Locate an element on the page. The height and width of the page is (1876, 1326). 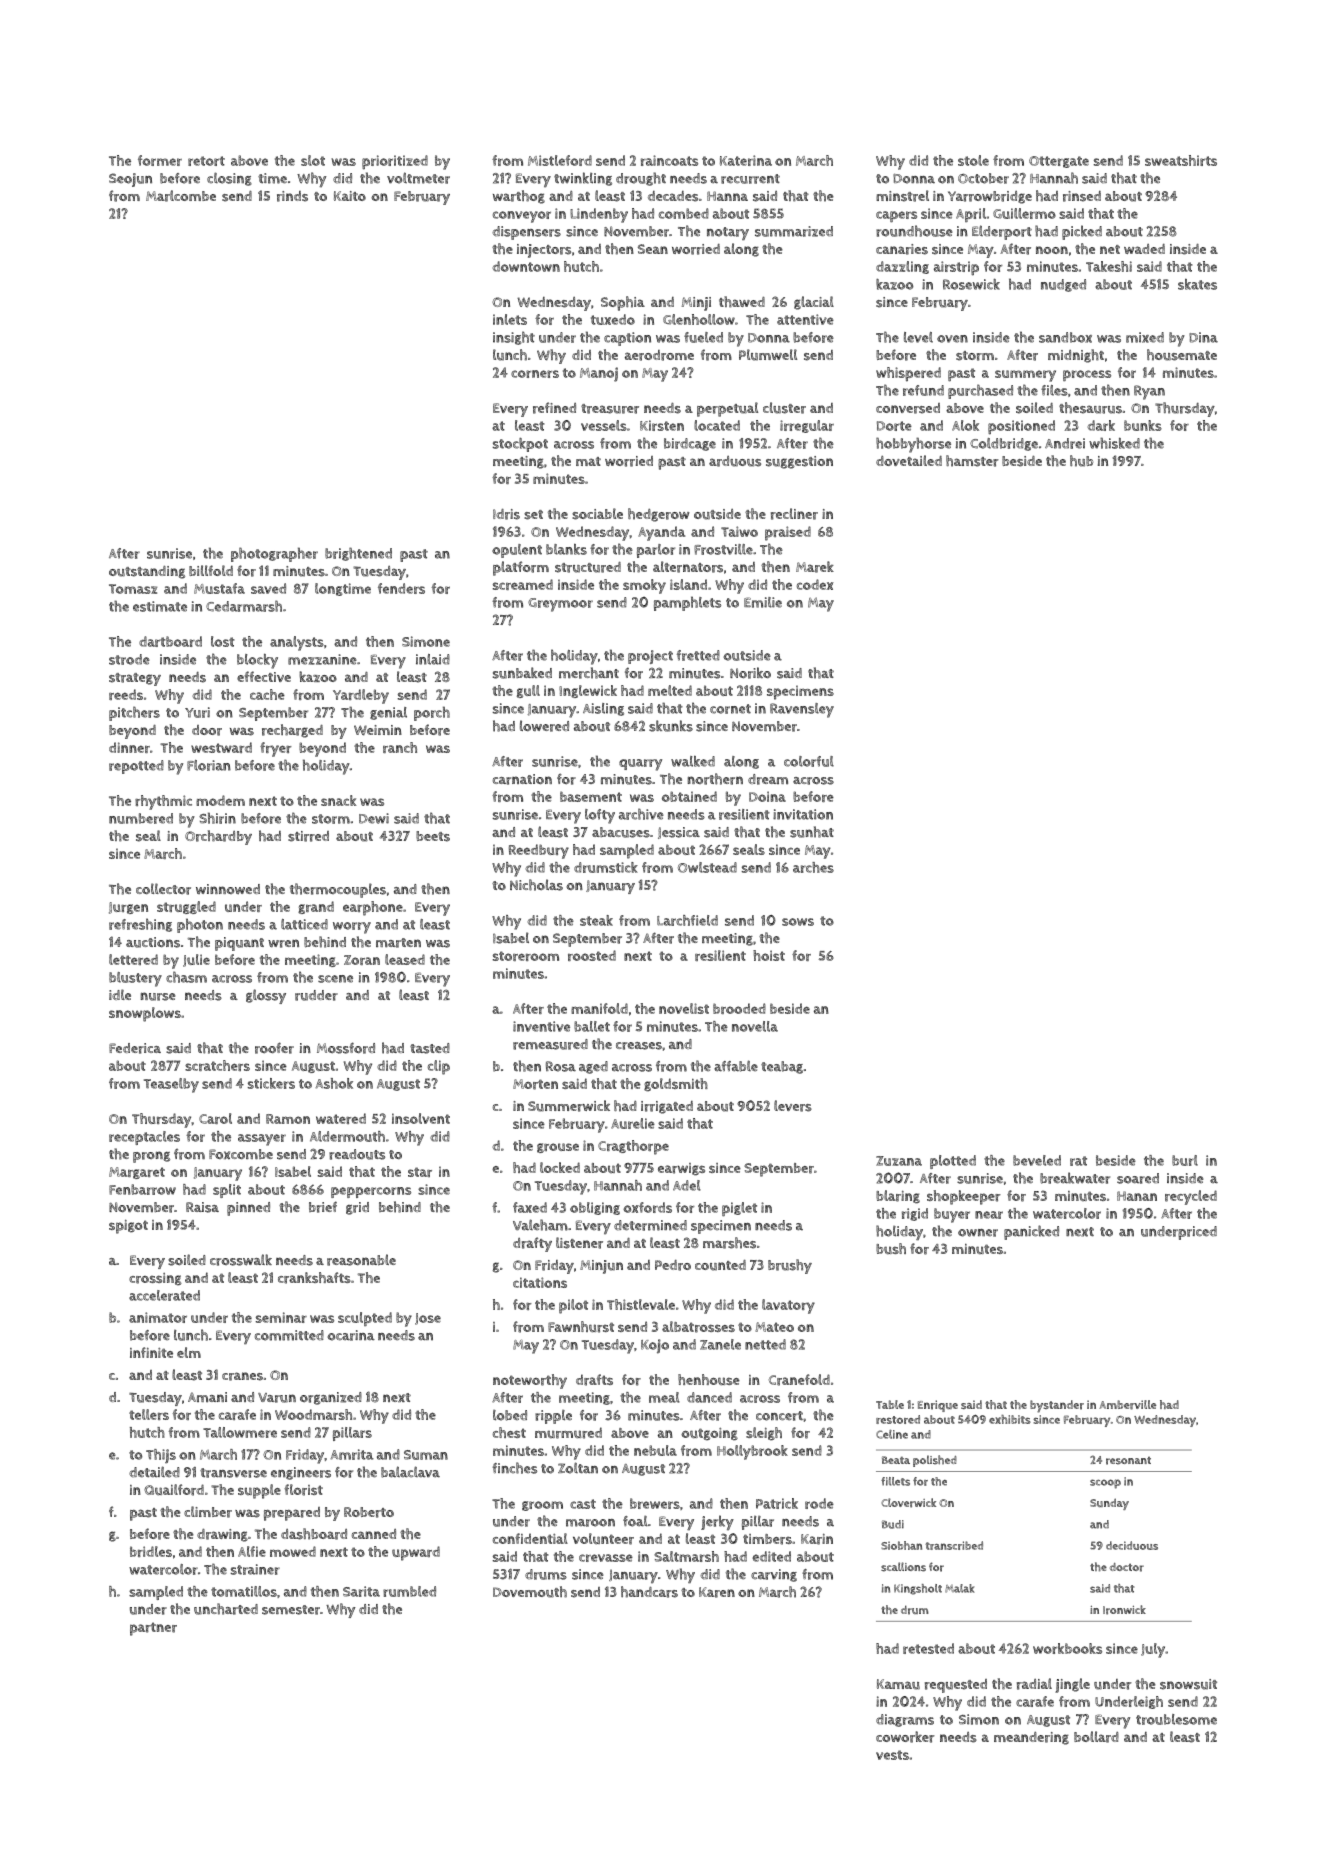
Enrique is located at coordinates (938, 1406).
